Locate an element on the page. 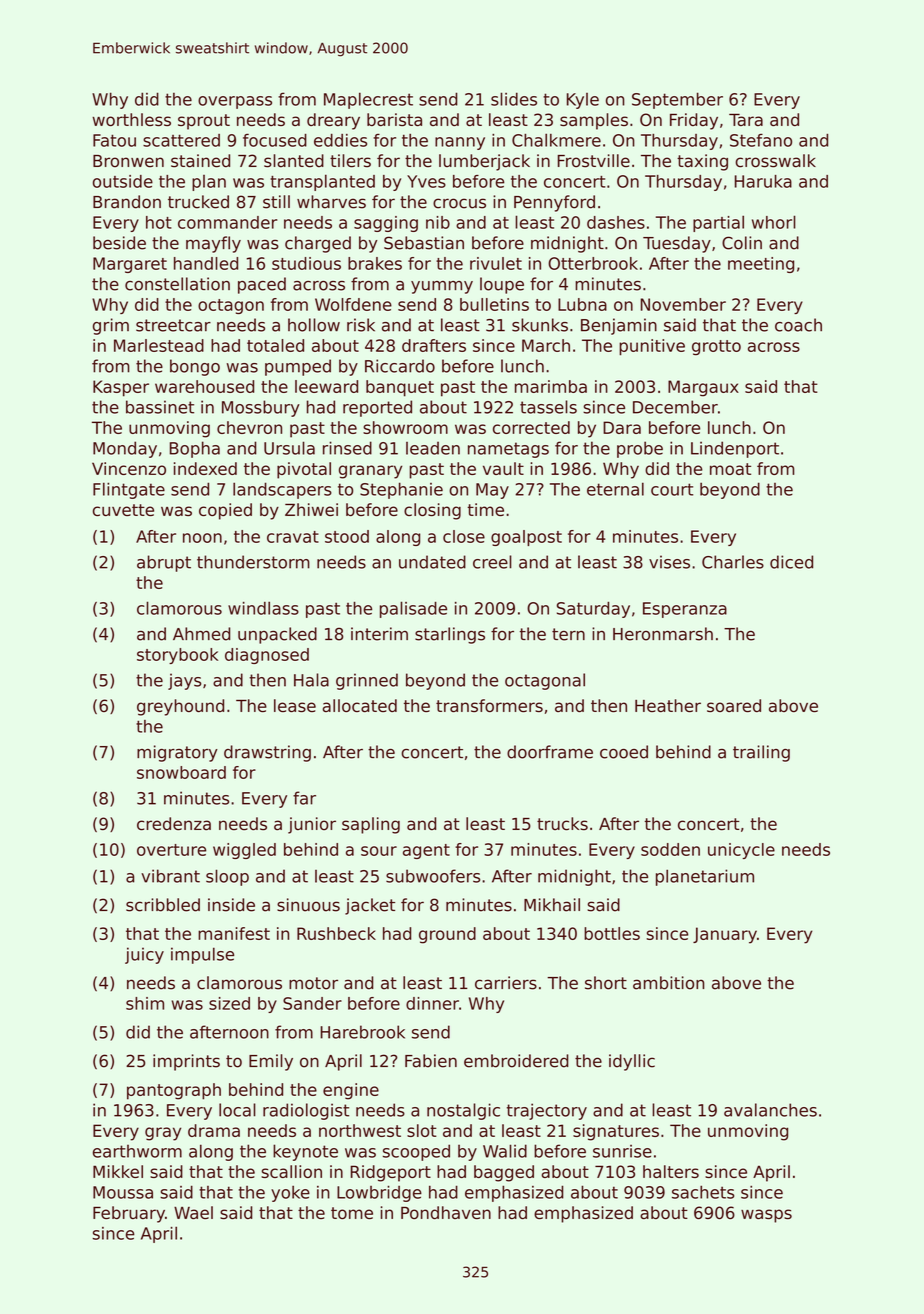  overpass is located at coordinates (235, 102).
